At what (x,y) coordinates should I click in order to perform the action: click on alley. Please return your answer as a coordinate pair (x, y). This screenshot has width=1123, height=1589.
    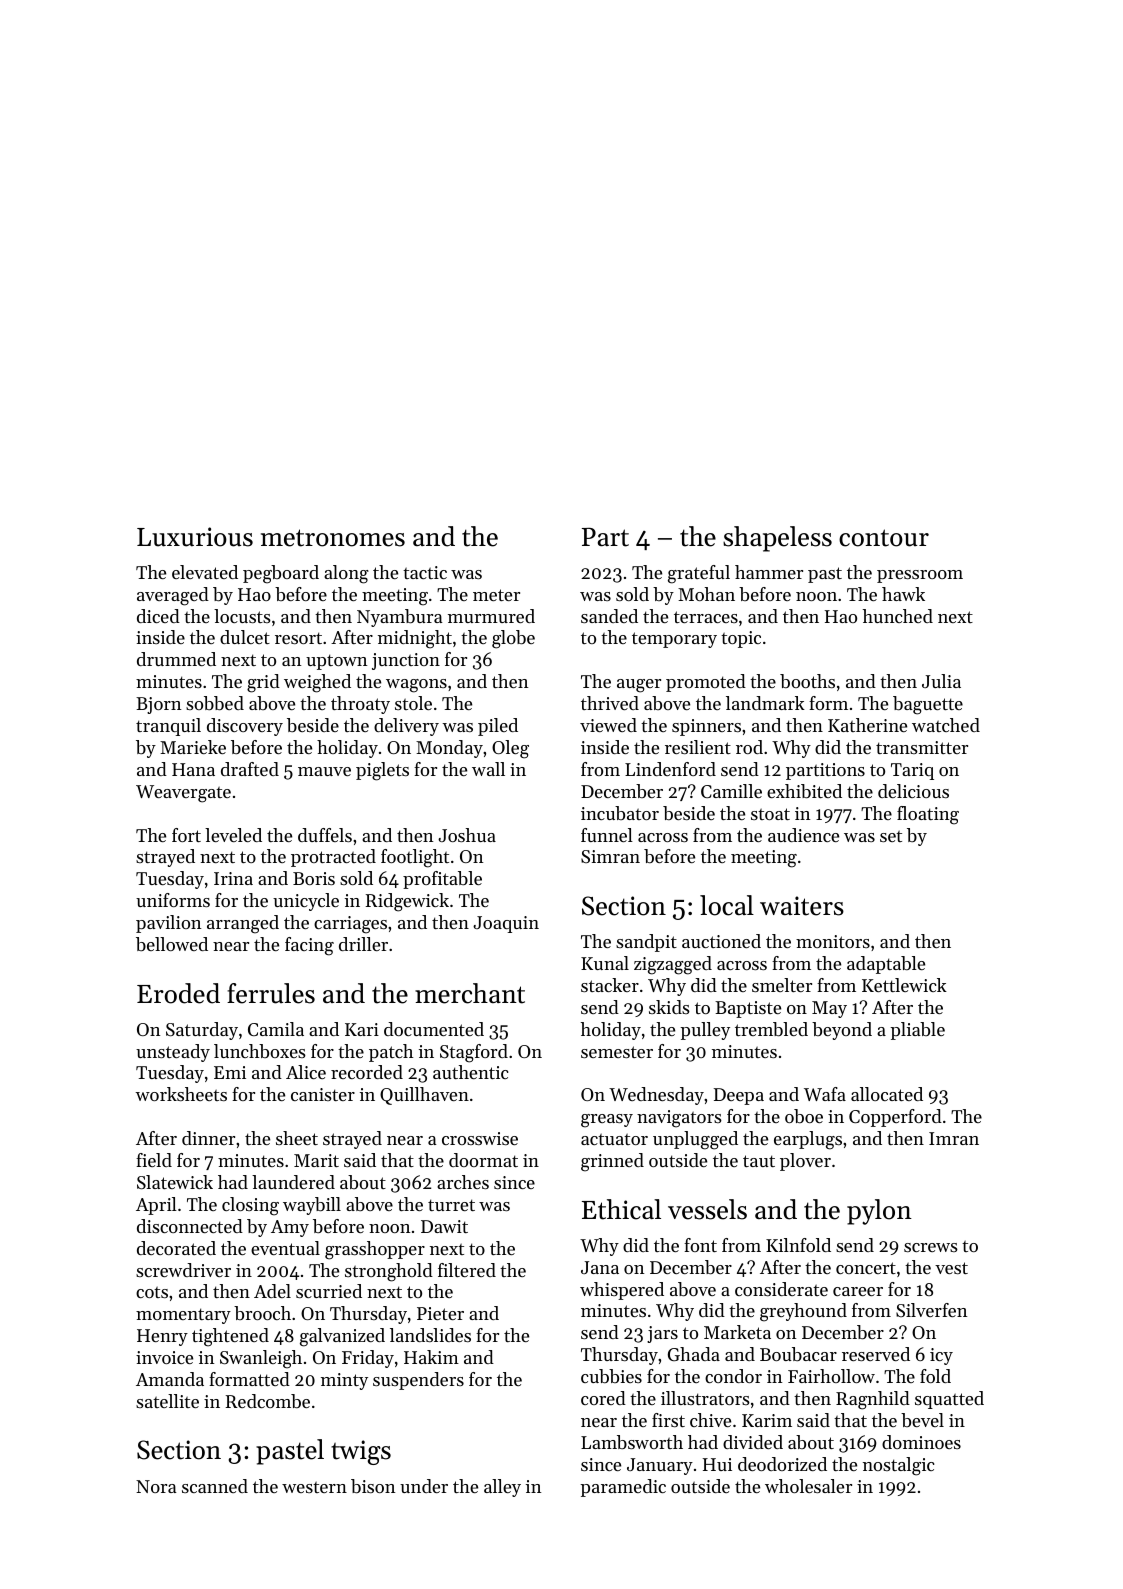
    Looking at the image, I should click on (502, 1488).
